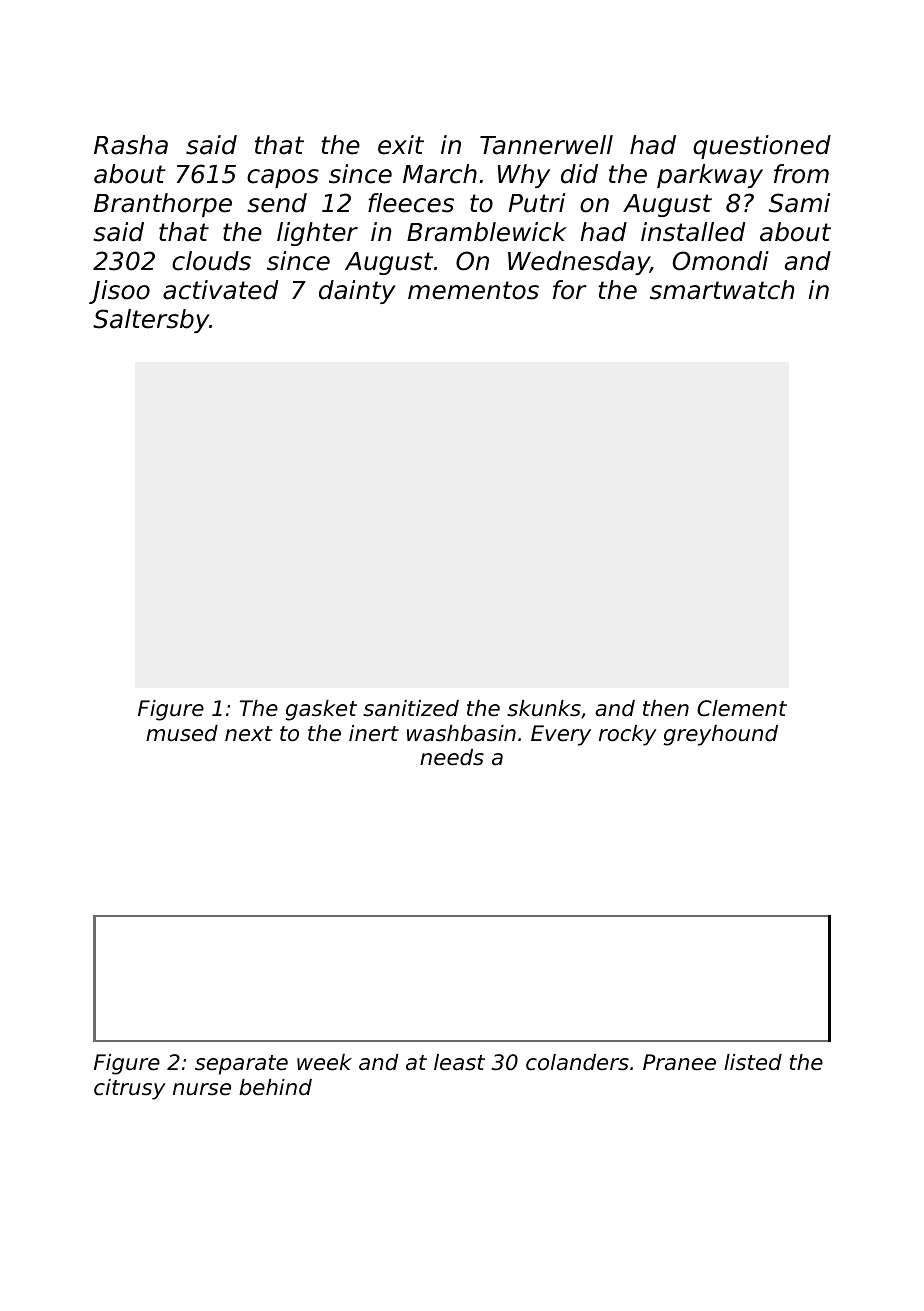  What do you see at coordinates (202, 1089) in the page?
I see `nurse` at bounding box center [202, 1089].
